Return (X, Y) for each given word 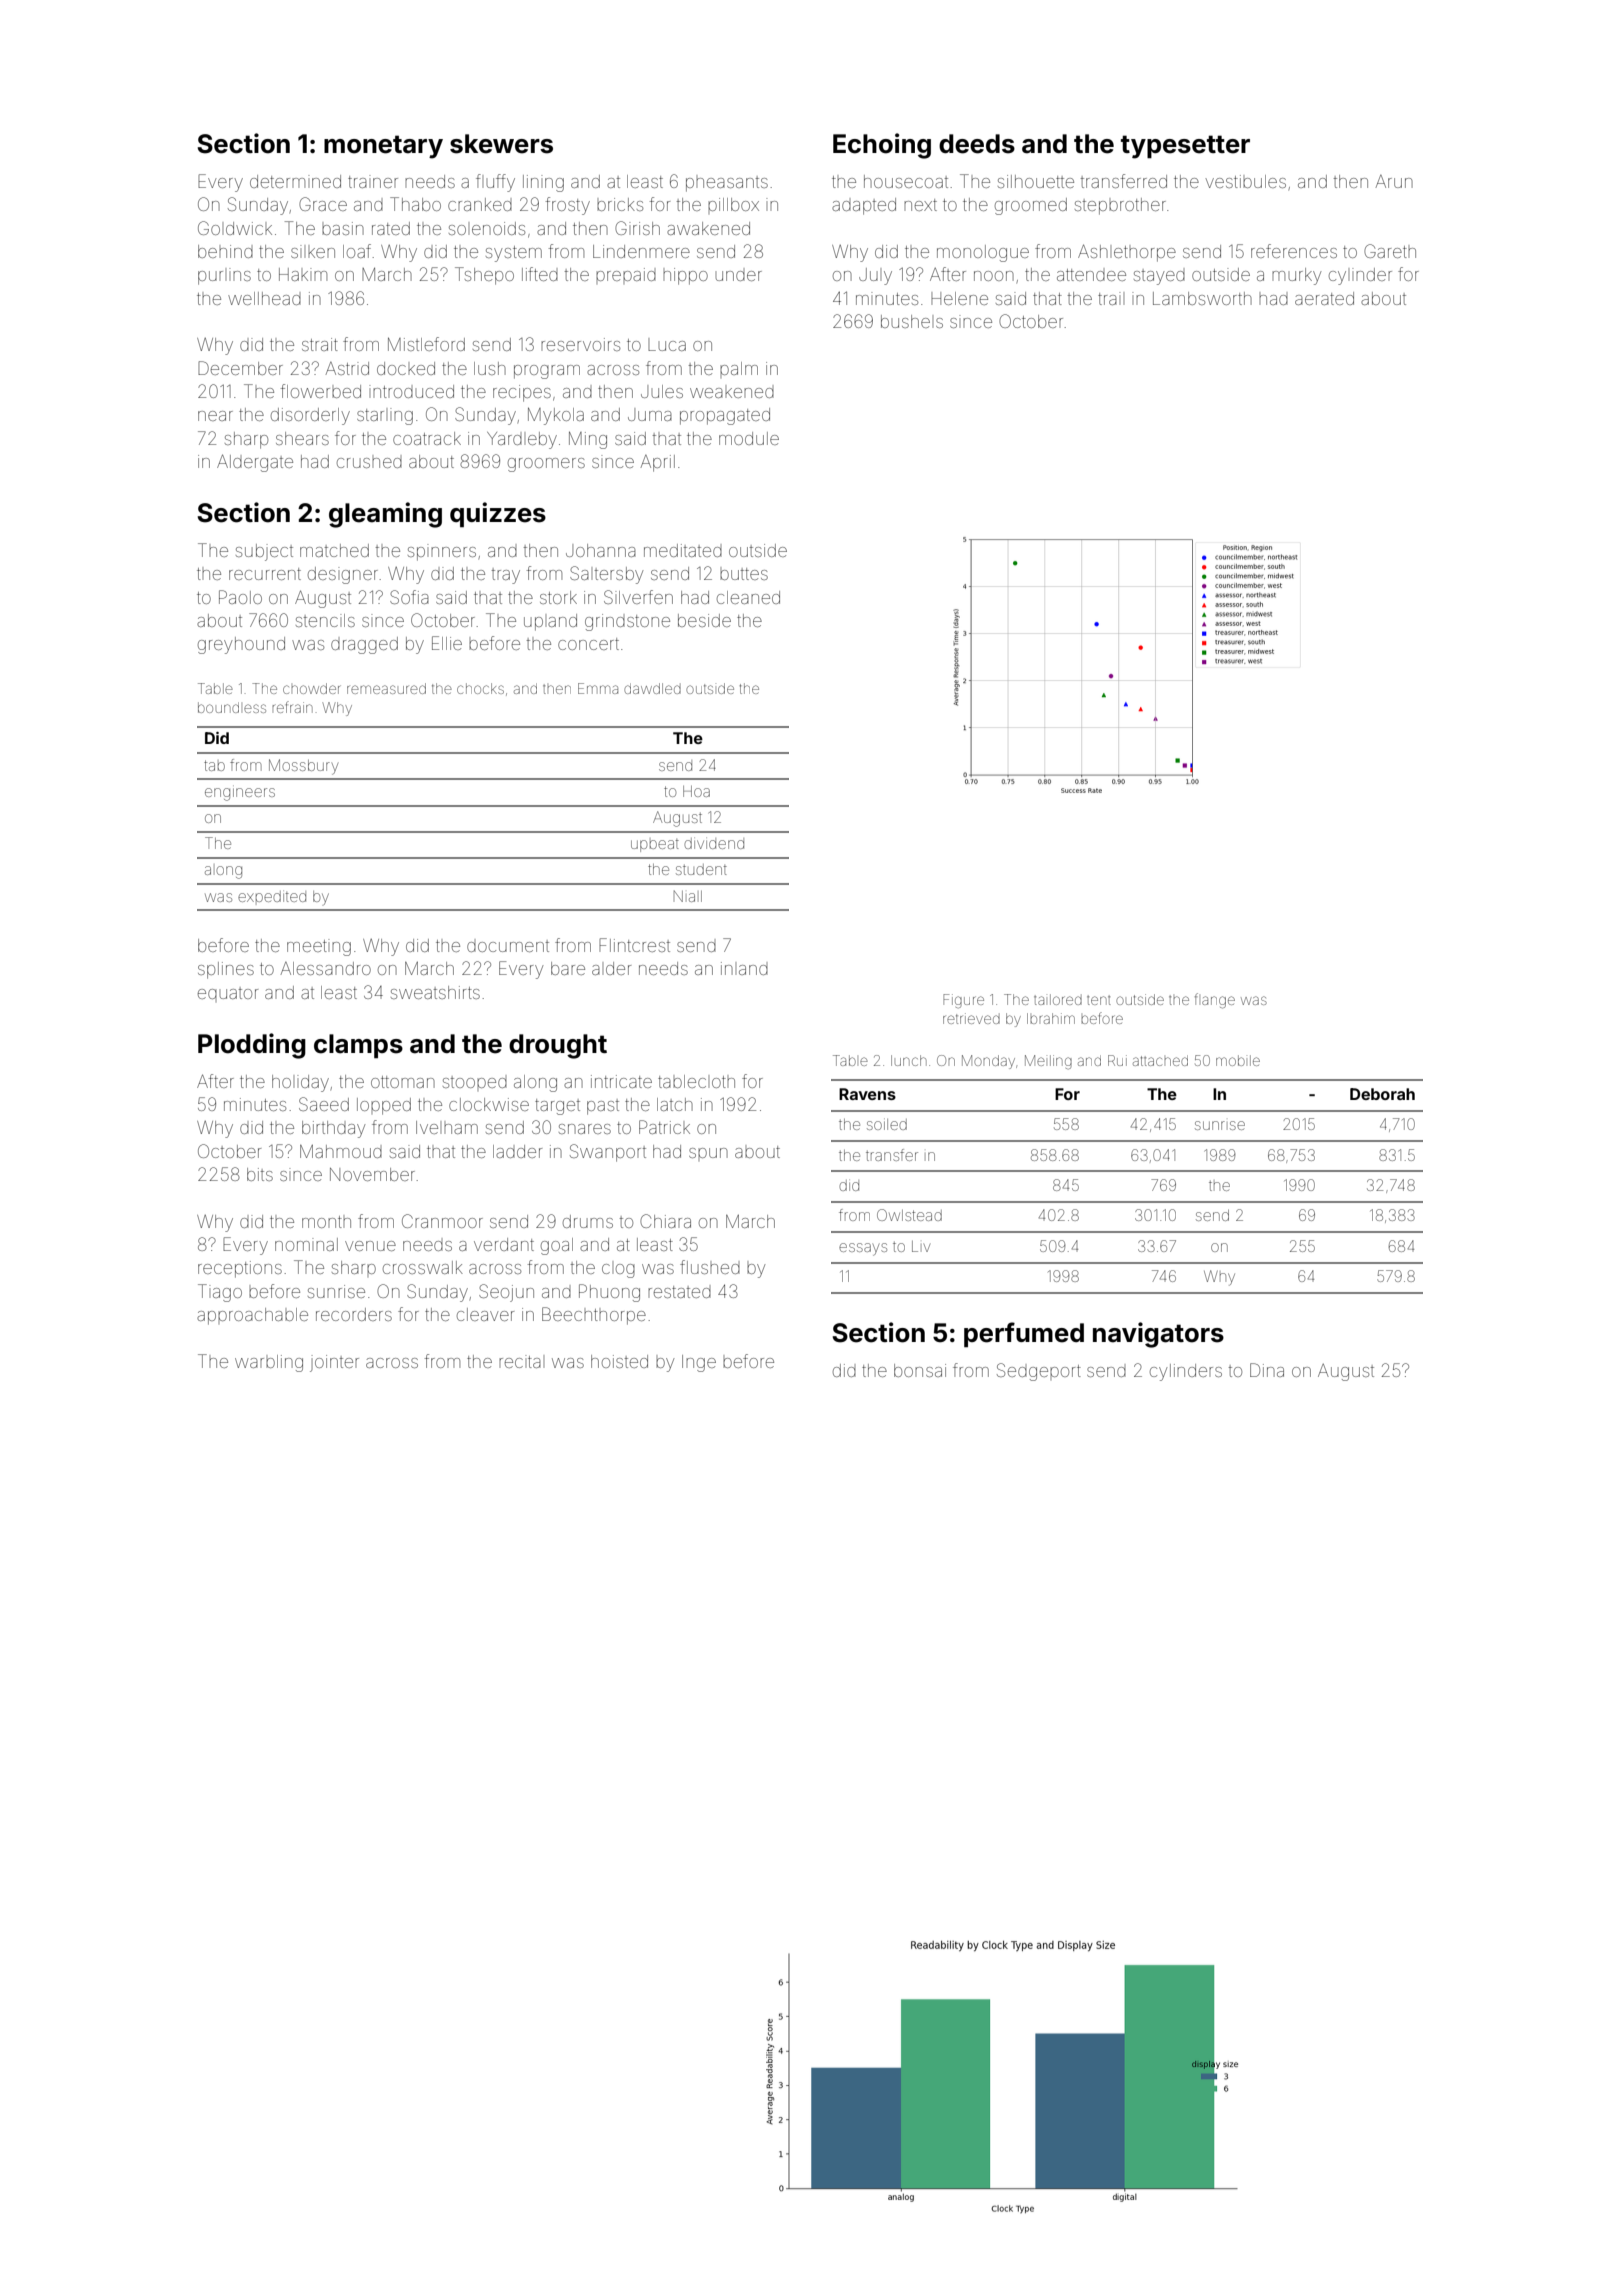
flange (1215, 1000)
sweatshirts (435, 992)
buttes (744, 574)
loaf (357, 251)
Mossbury (303, 767)
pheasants (727, 184)
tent (1099, 1000)
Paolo (240, 597)
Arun (1394, 181)
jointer (334, 1363)
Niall (688, 896)
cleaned (748, 597)
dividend (714, 843)
